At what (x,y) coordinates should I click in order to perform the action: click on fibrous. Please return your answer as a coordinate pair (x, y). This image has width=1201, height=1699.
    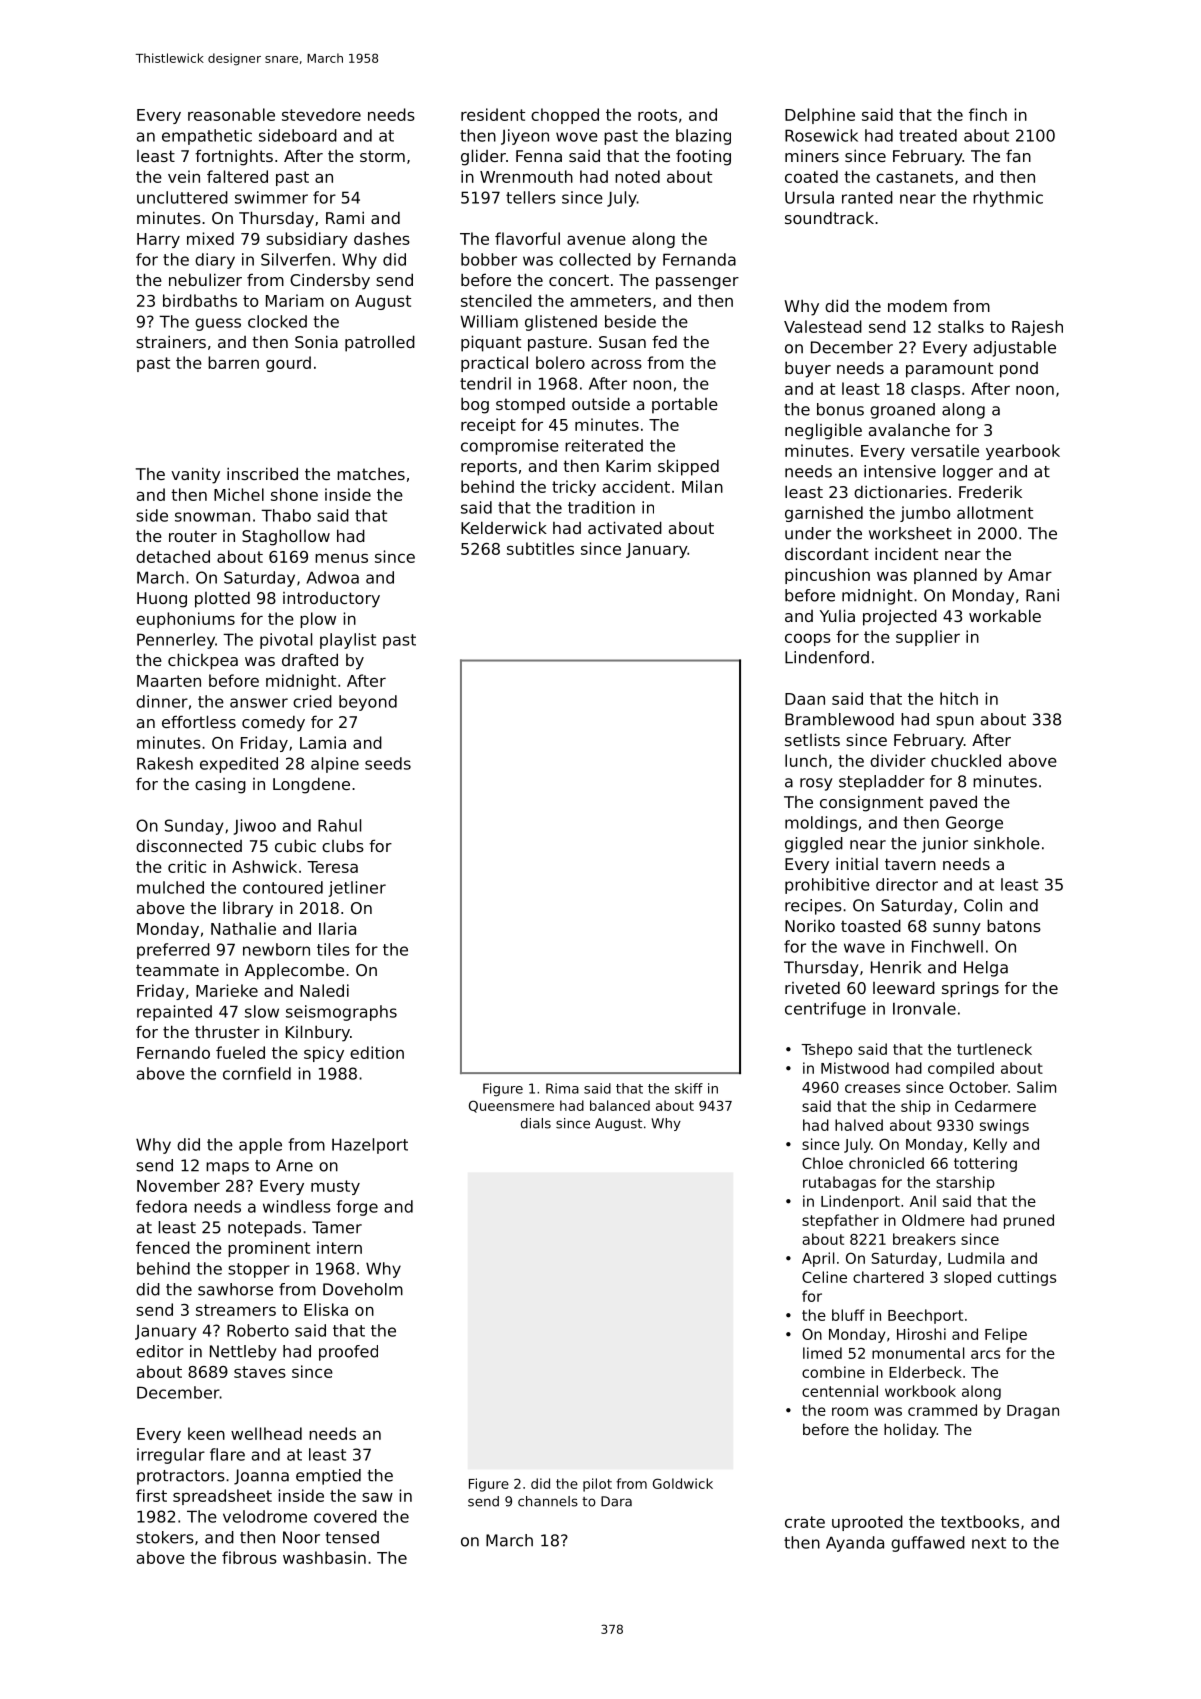
    Looking at the image, I should click on (249, 1557).
